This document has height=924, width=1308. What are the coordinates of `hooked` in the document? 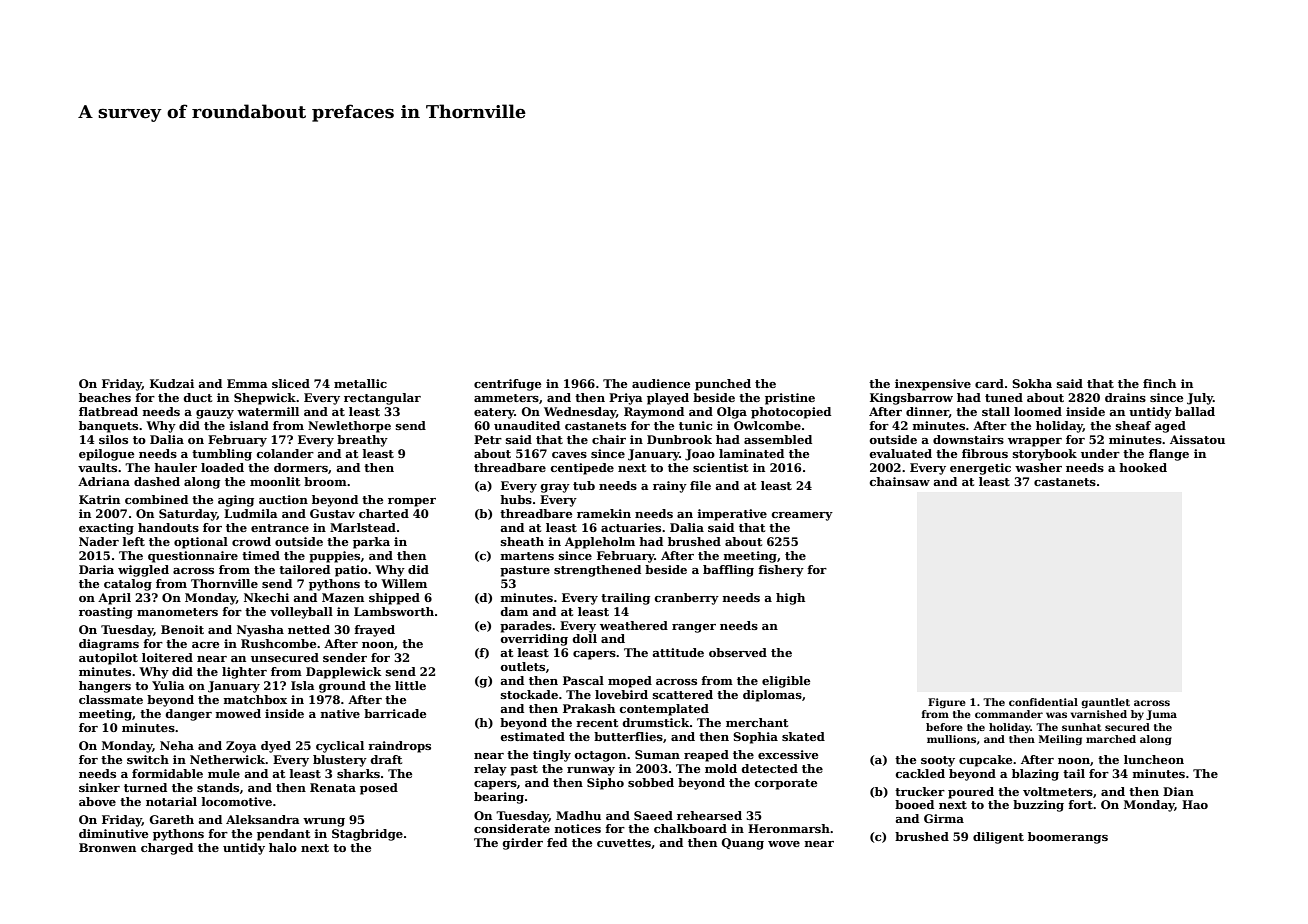 It's located at (1143, 467).
